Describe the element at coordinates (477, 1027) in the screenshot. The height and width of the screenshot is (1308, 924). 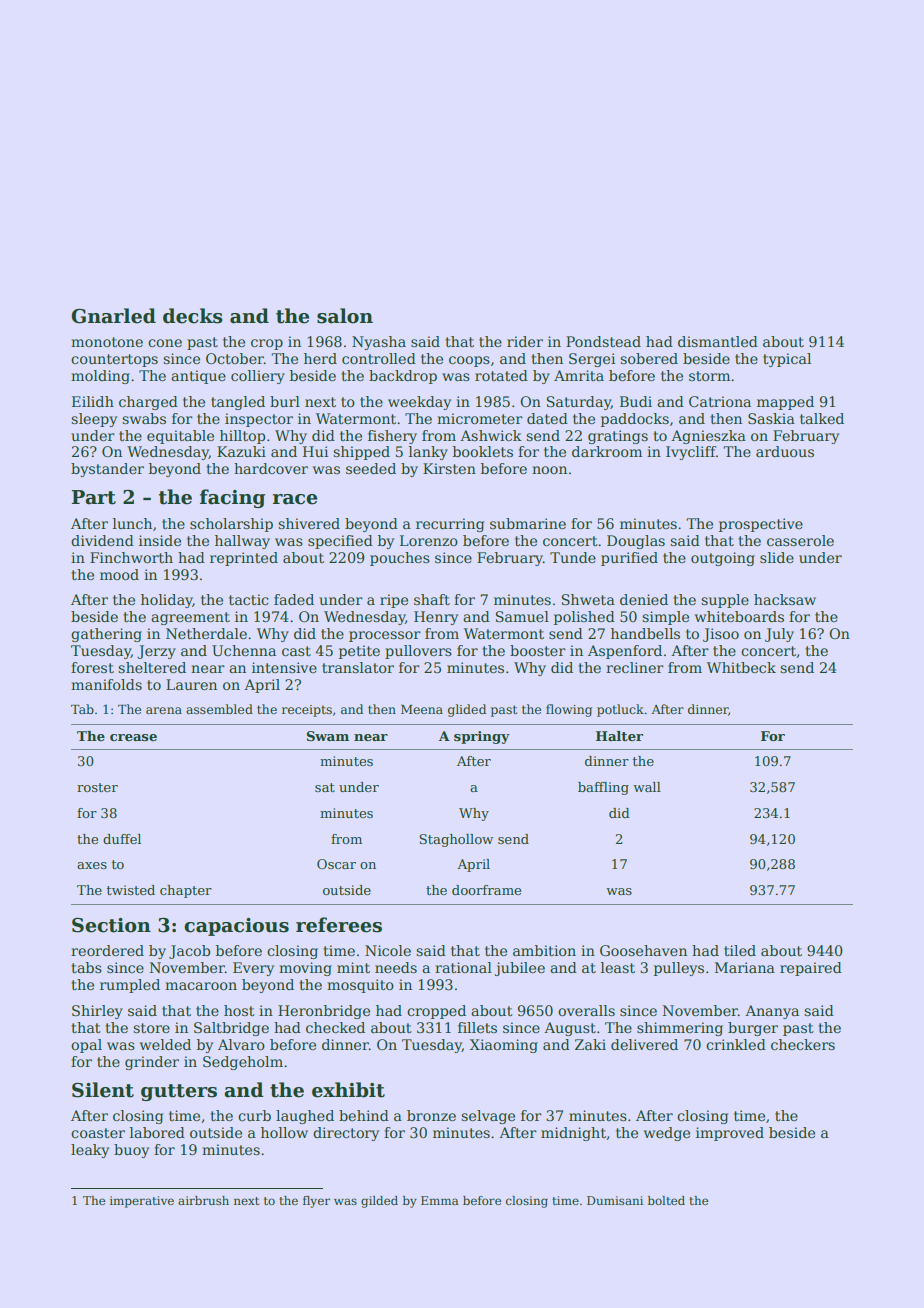
I see `fillets` at that location.
